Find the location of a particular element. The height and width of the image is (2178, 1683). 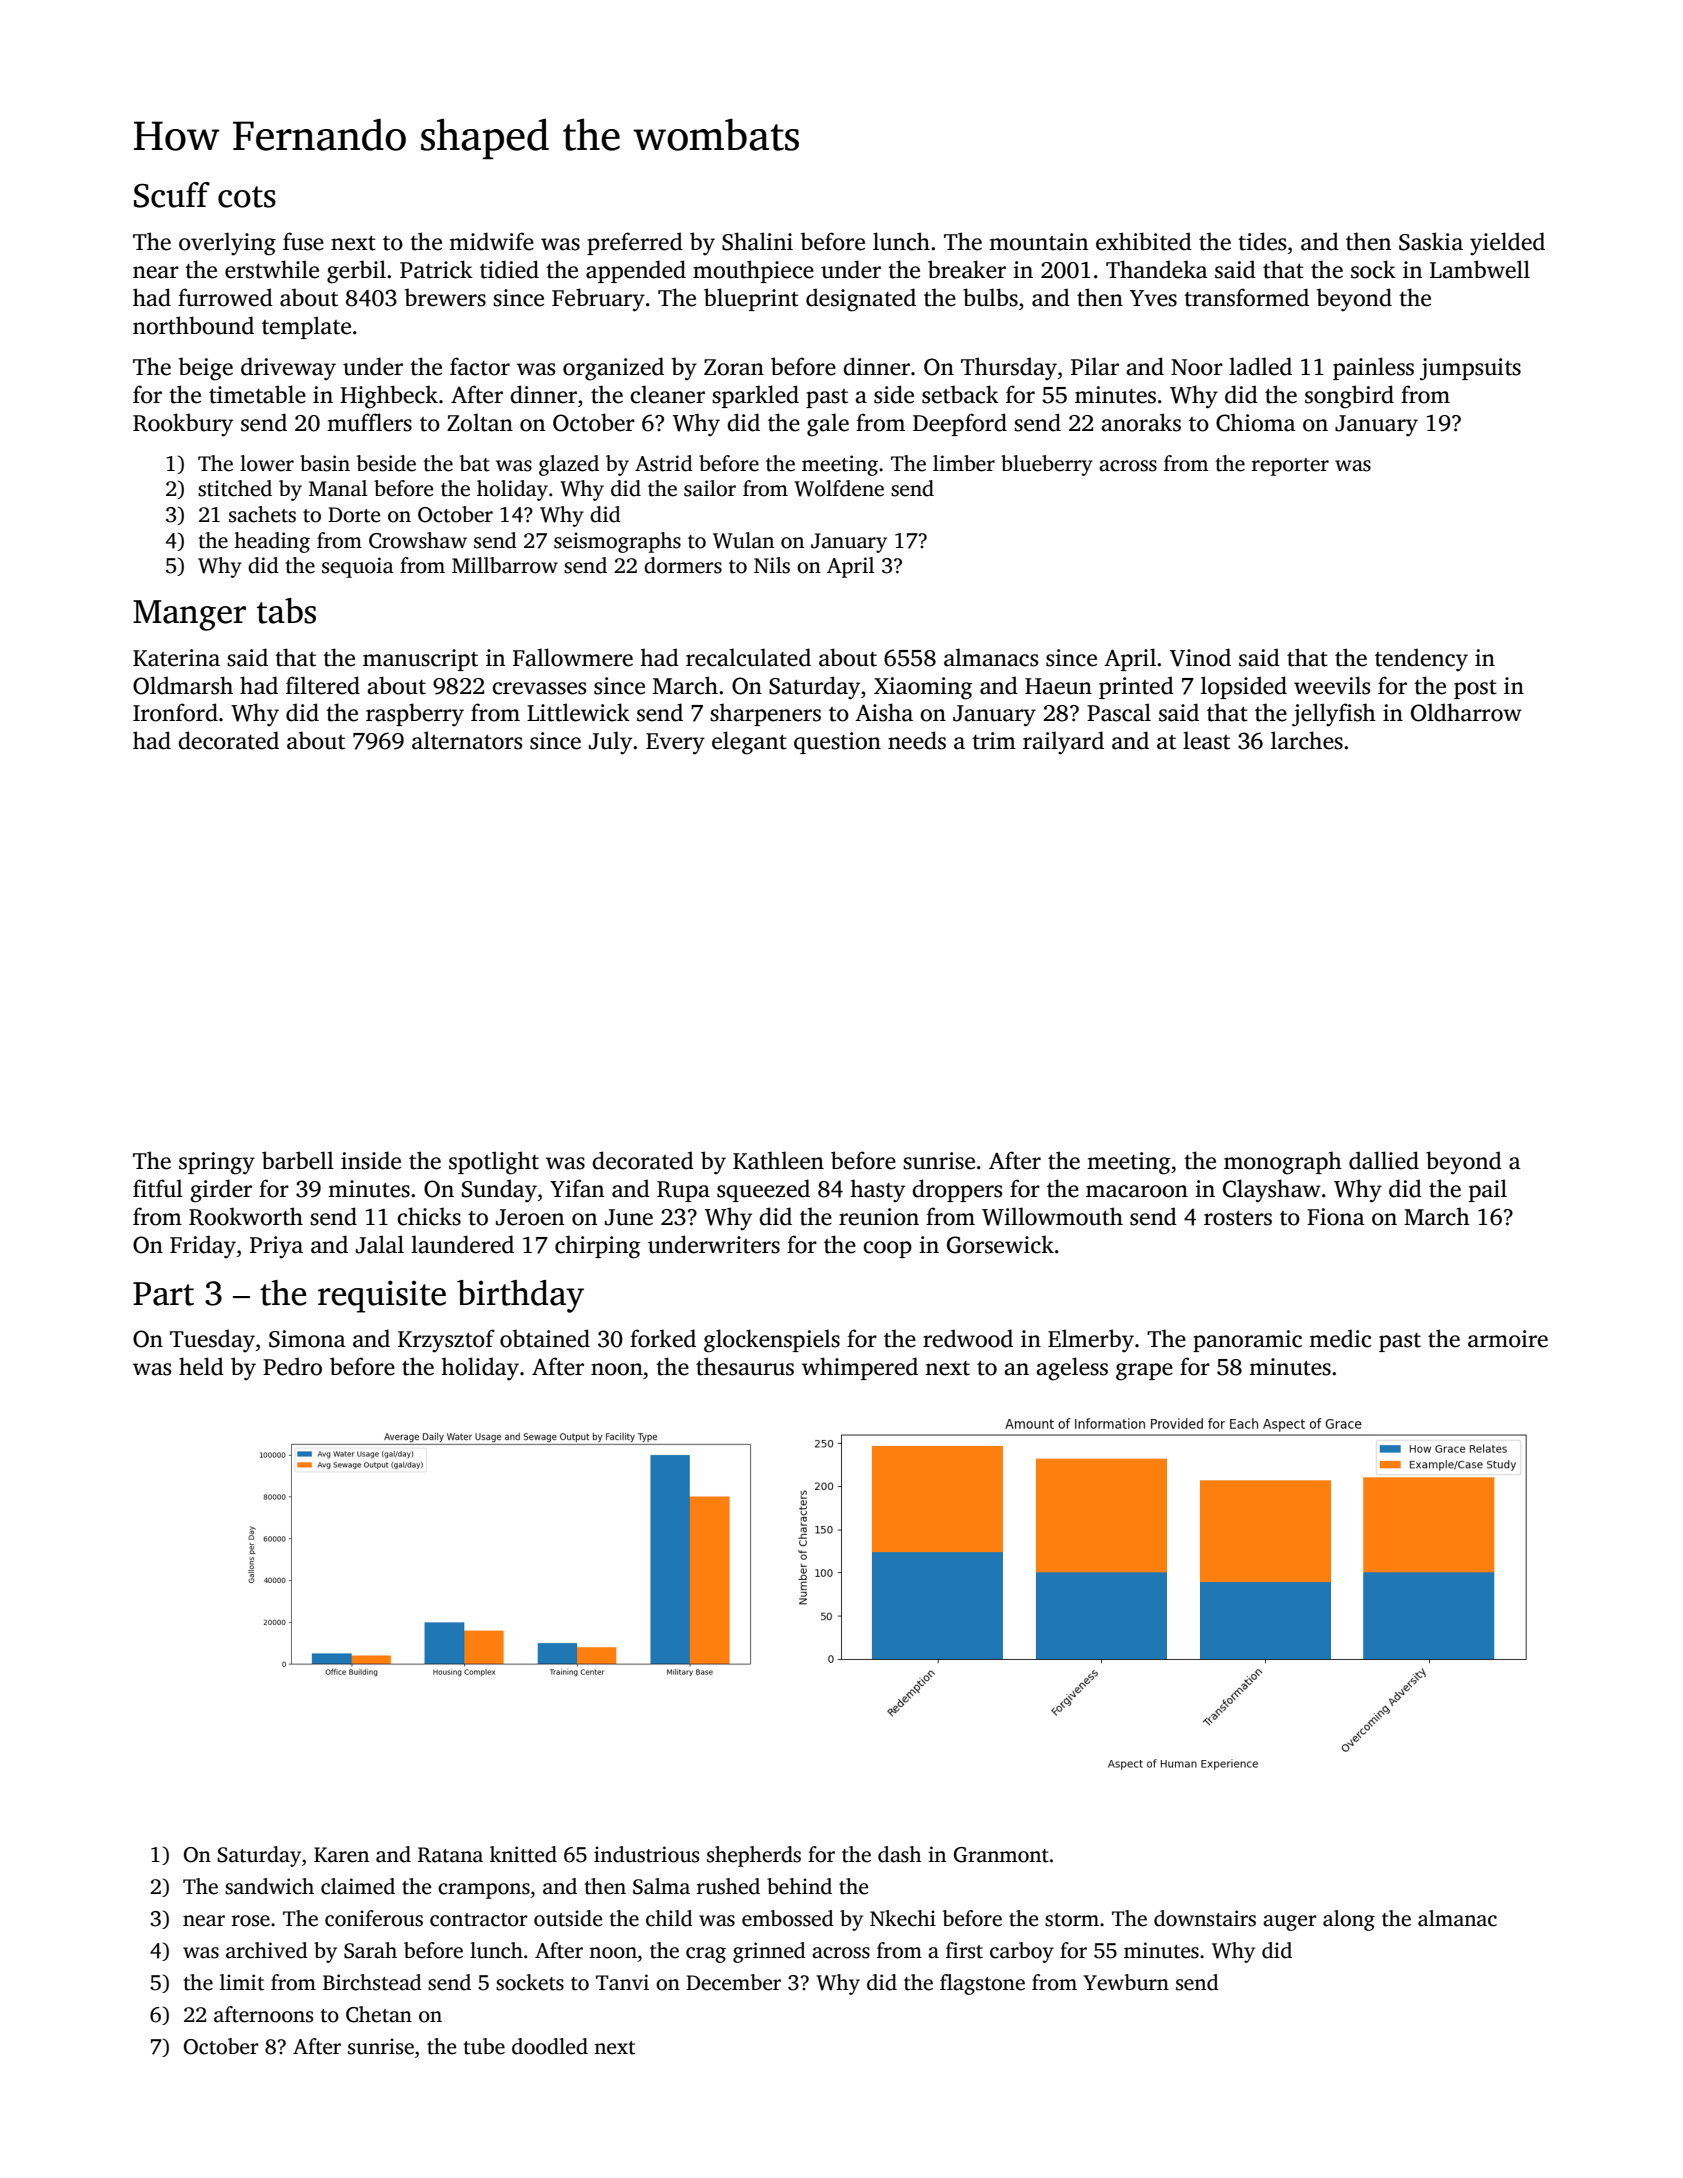

Scuff is located at coordinates (172, 195).
